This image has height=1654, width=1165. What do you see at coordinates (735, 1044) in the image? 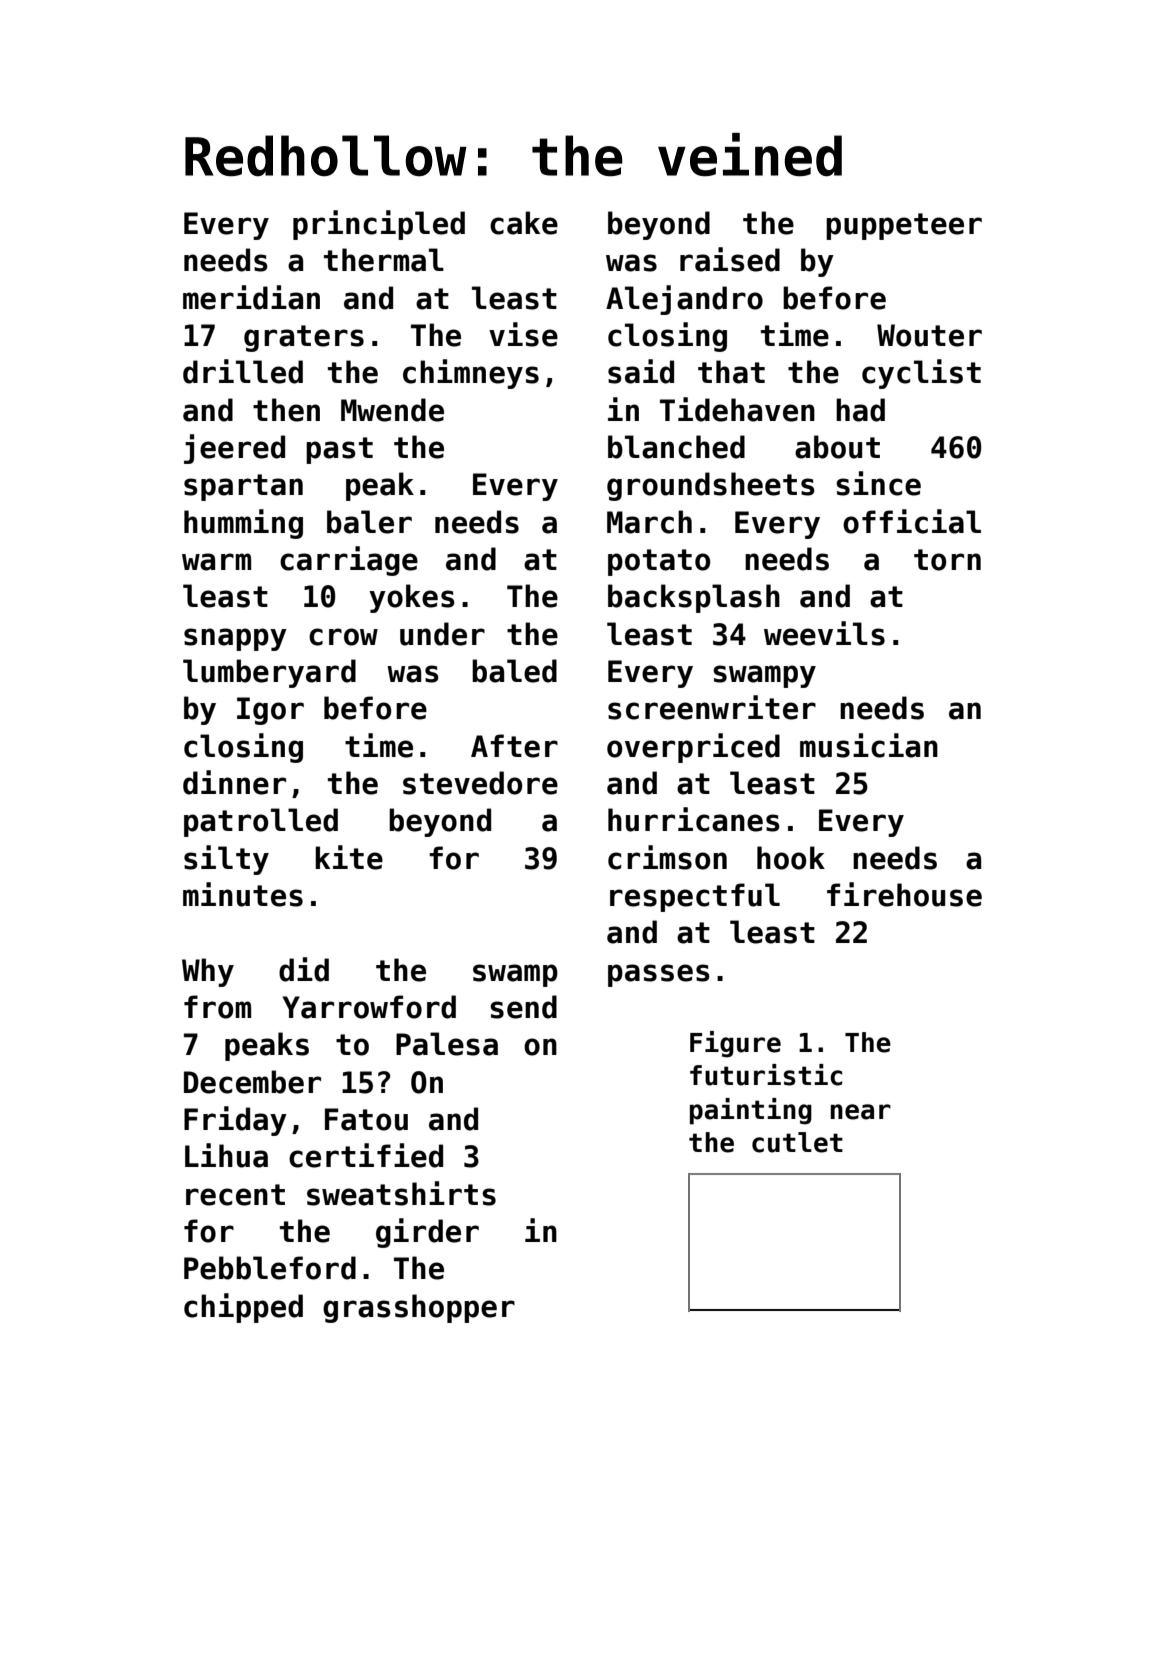
I see `Figure` at bounding box center [735, 1044].
